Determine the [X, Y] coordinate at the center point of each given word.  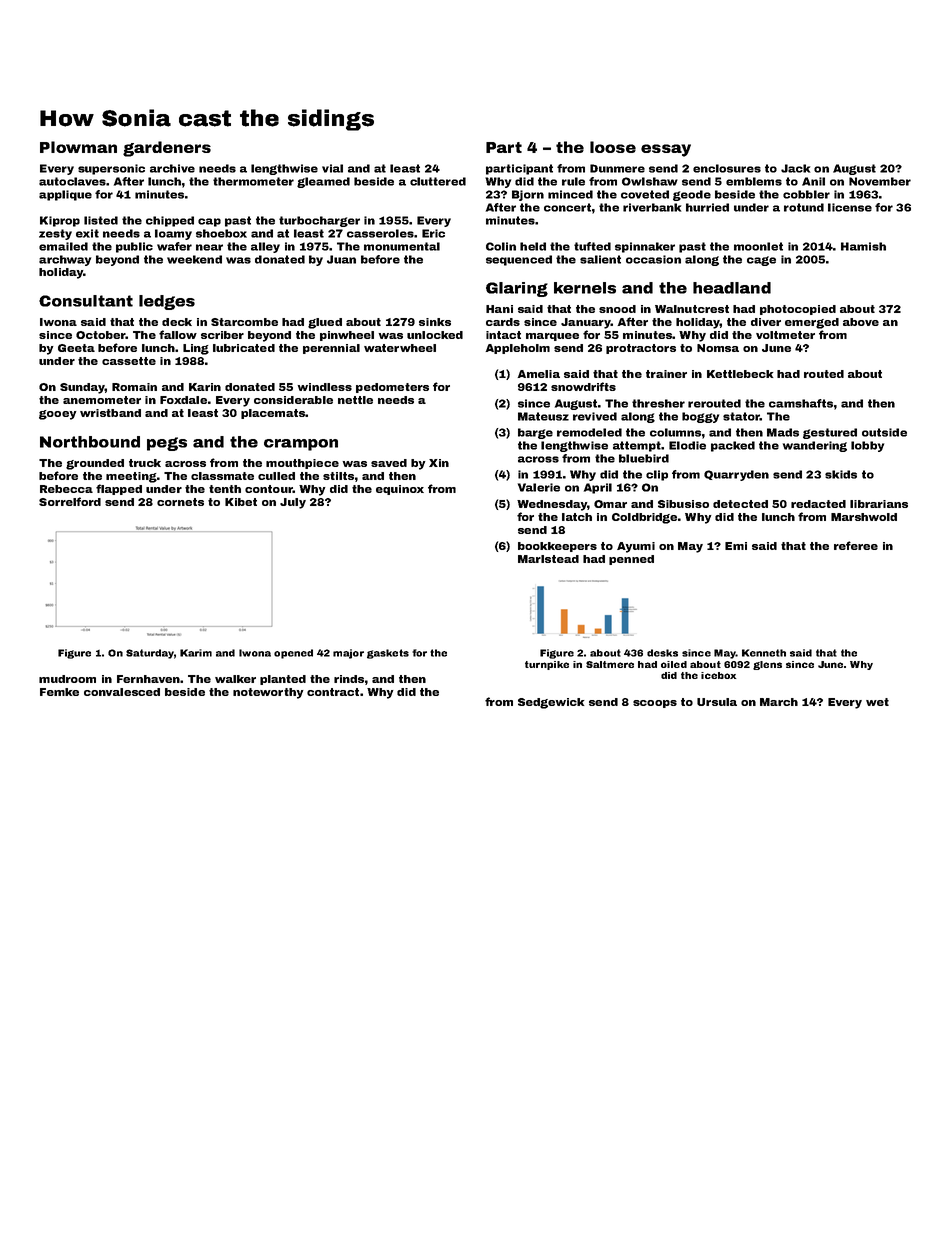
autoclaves [72, 181]
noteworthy [268, 693]
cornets [180, 502]
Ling [196, 349]
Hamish [863, 246]
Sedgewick [551, 703]
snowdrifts [583, 386]
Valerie [539, 487]
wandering [815, 446]
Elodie [687, 445]
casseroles [380, 233]
